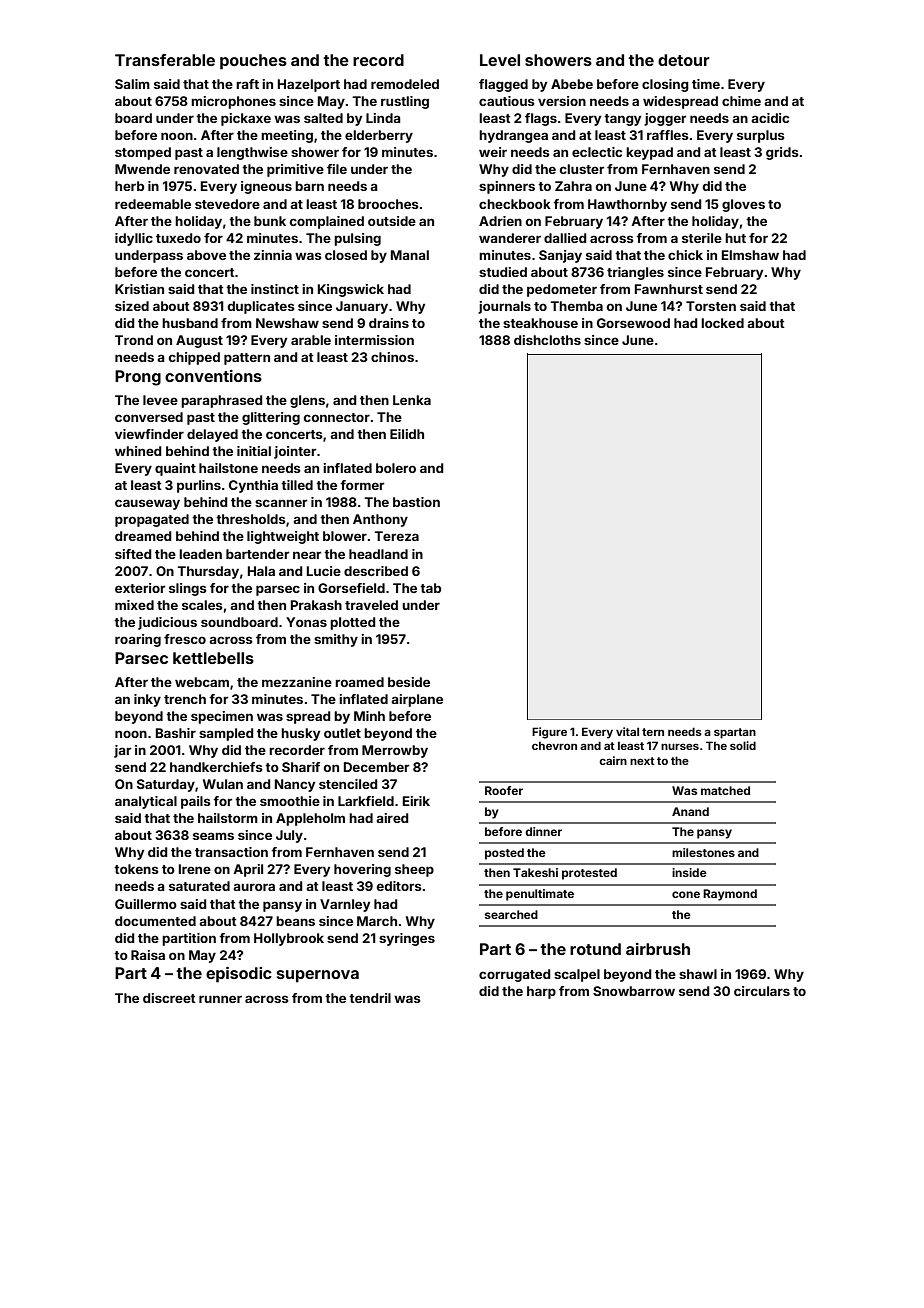 The height and width of the image is (1308, 924). Describe the element at coordinates (511, 914) in the image. I see `searched` at that location.
